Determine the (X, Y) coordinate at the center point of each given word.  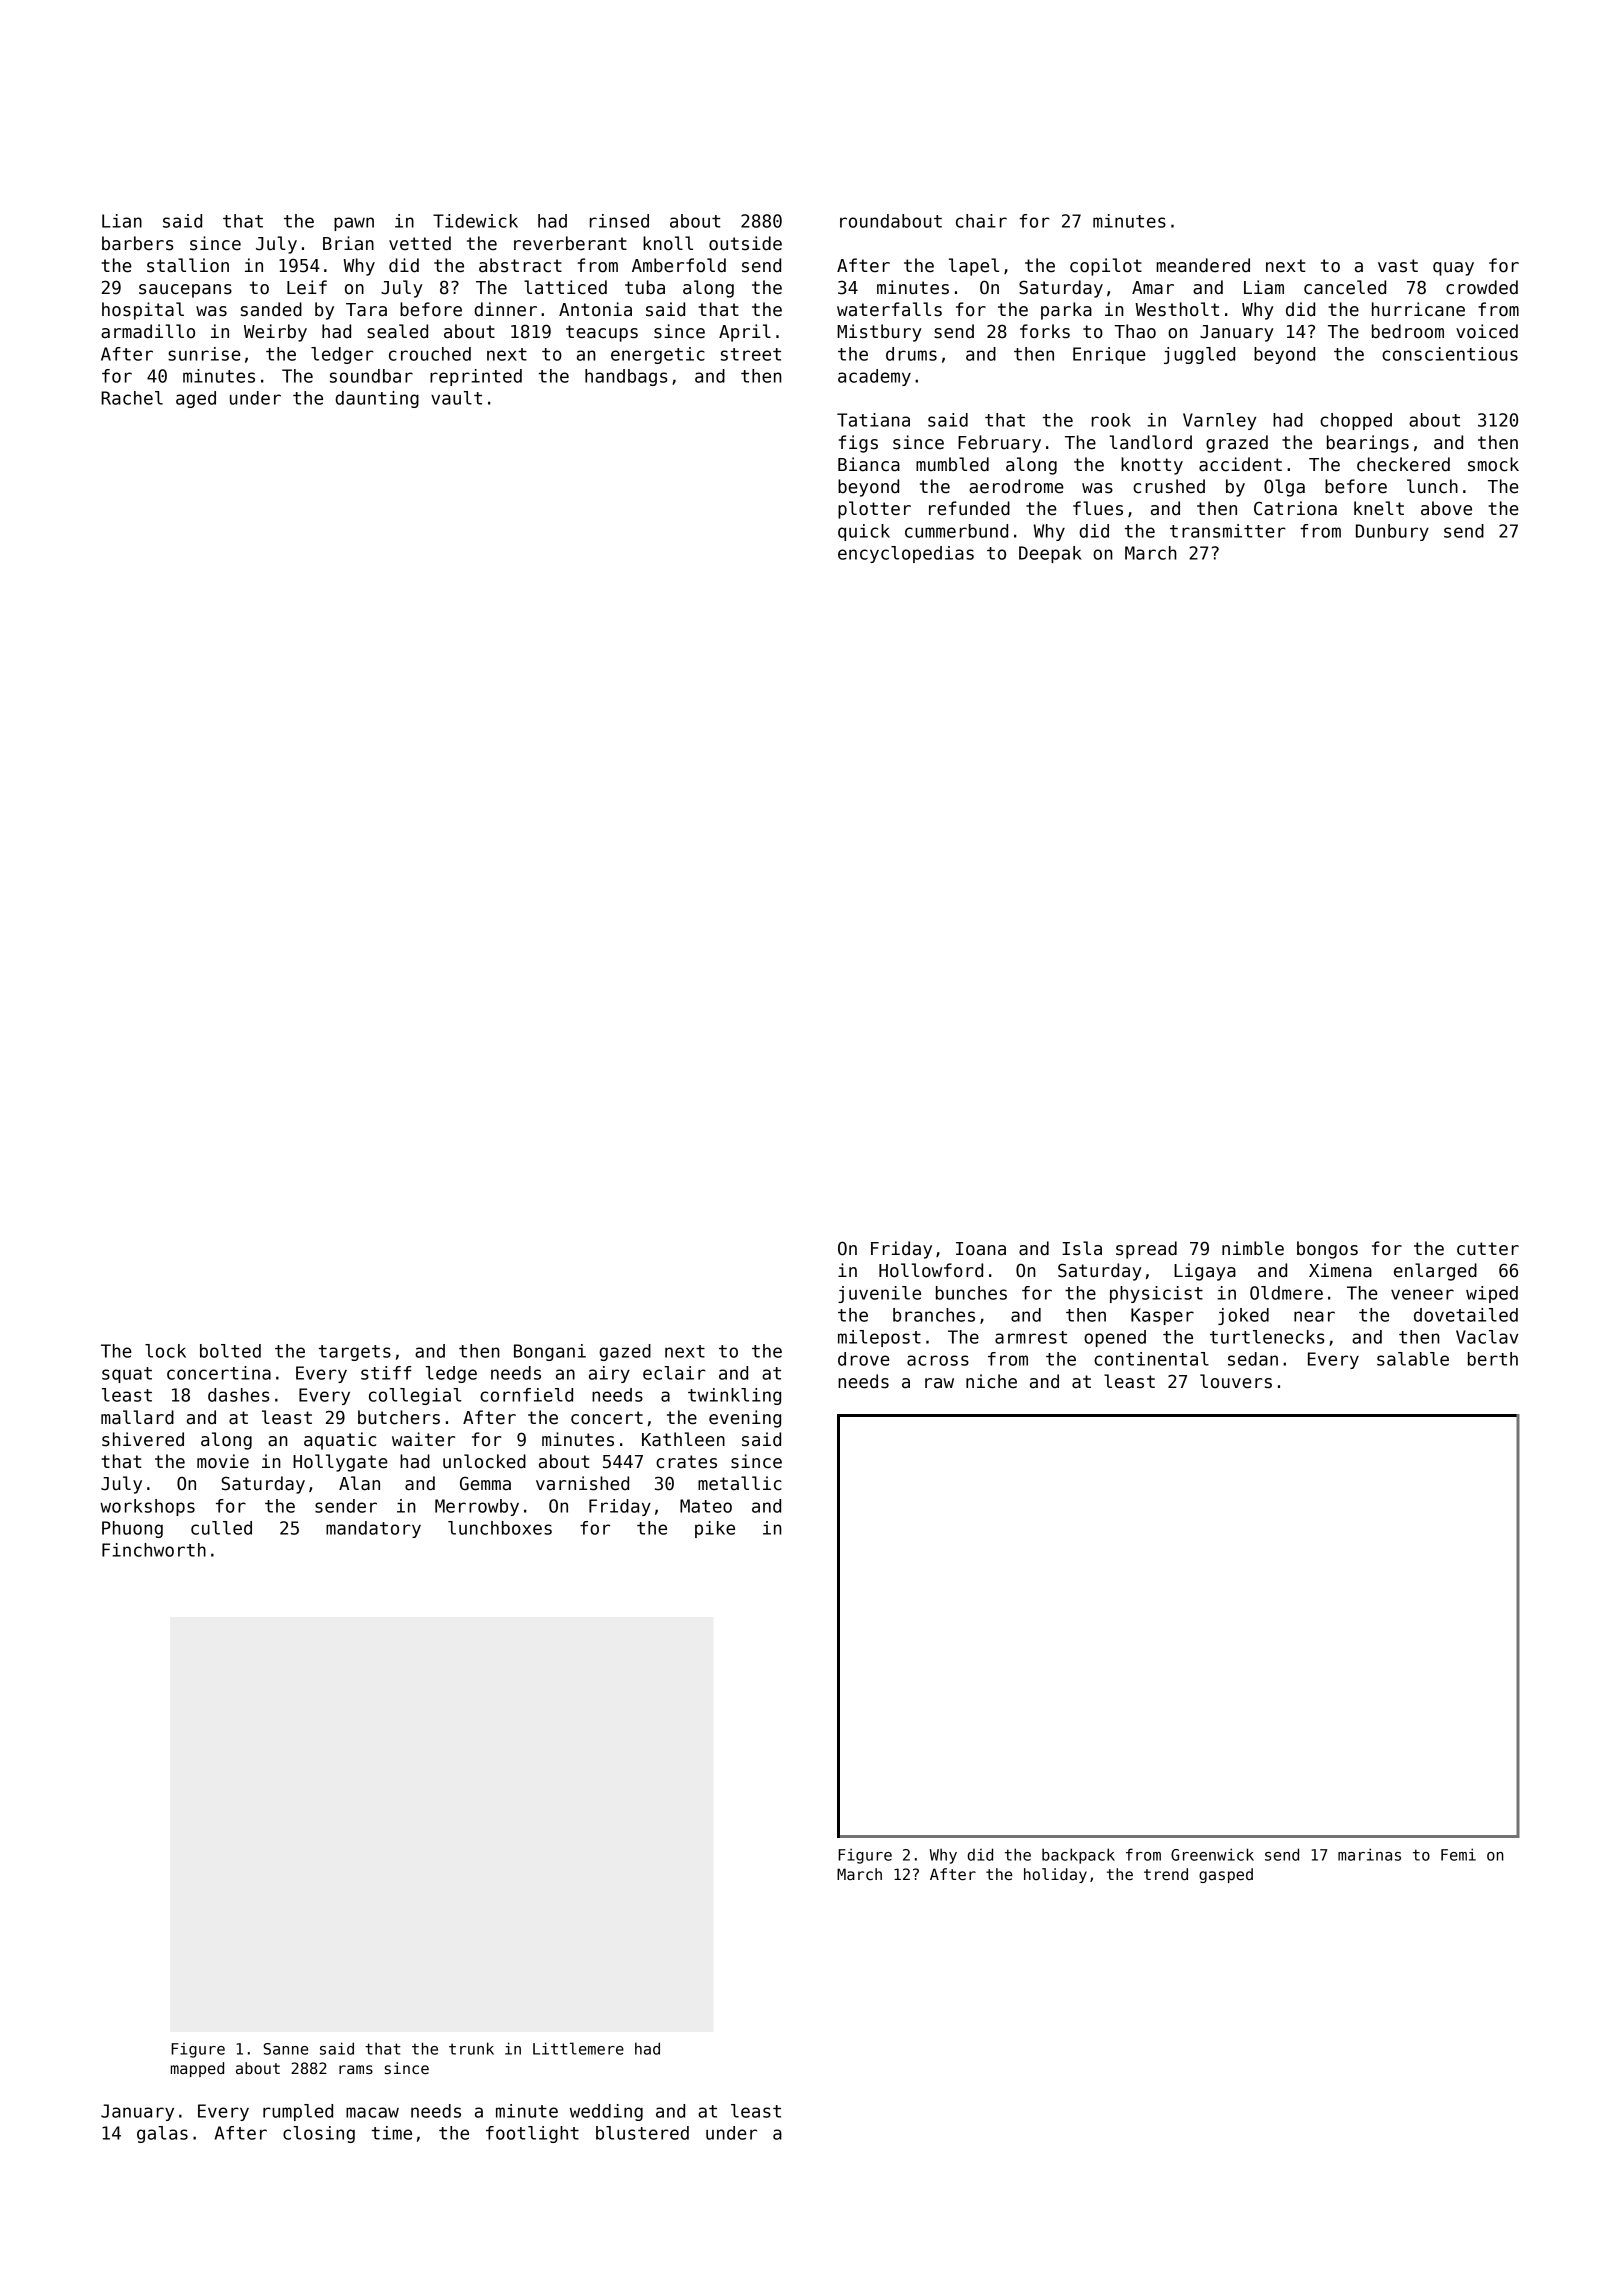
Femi (1458, 1854)
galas (162, 2134)
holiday (1055, 1875)
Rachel (132, 398)
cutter (1488, 1249)
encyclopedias (906, 554)
